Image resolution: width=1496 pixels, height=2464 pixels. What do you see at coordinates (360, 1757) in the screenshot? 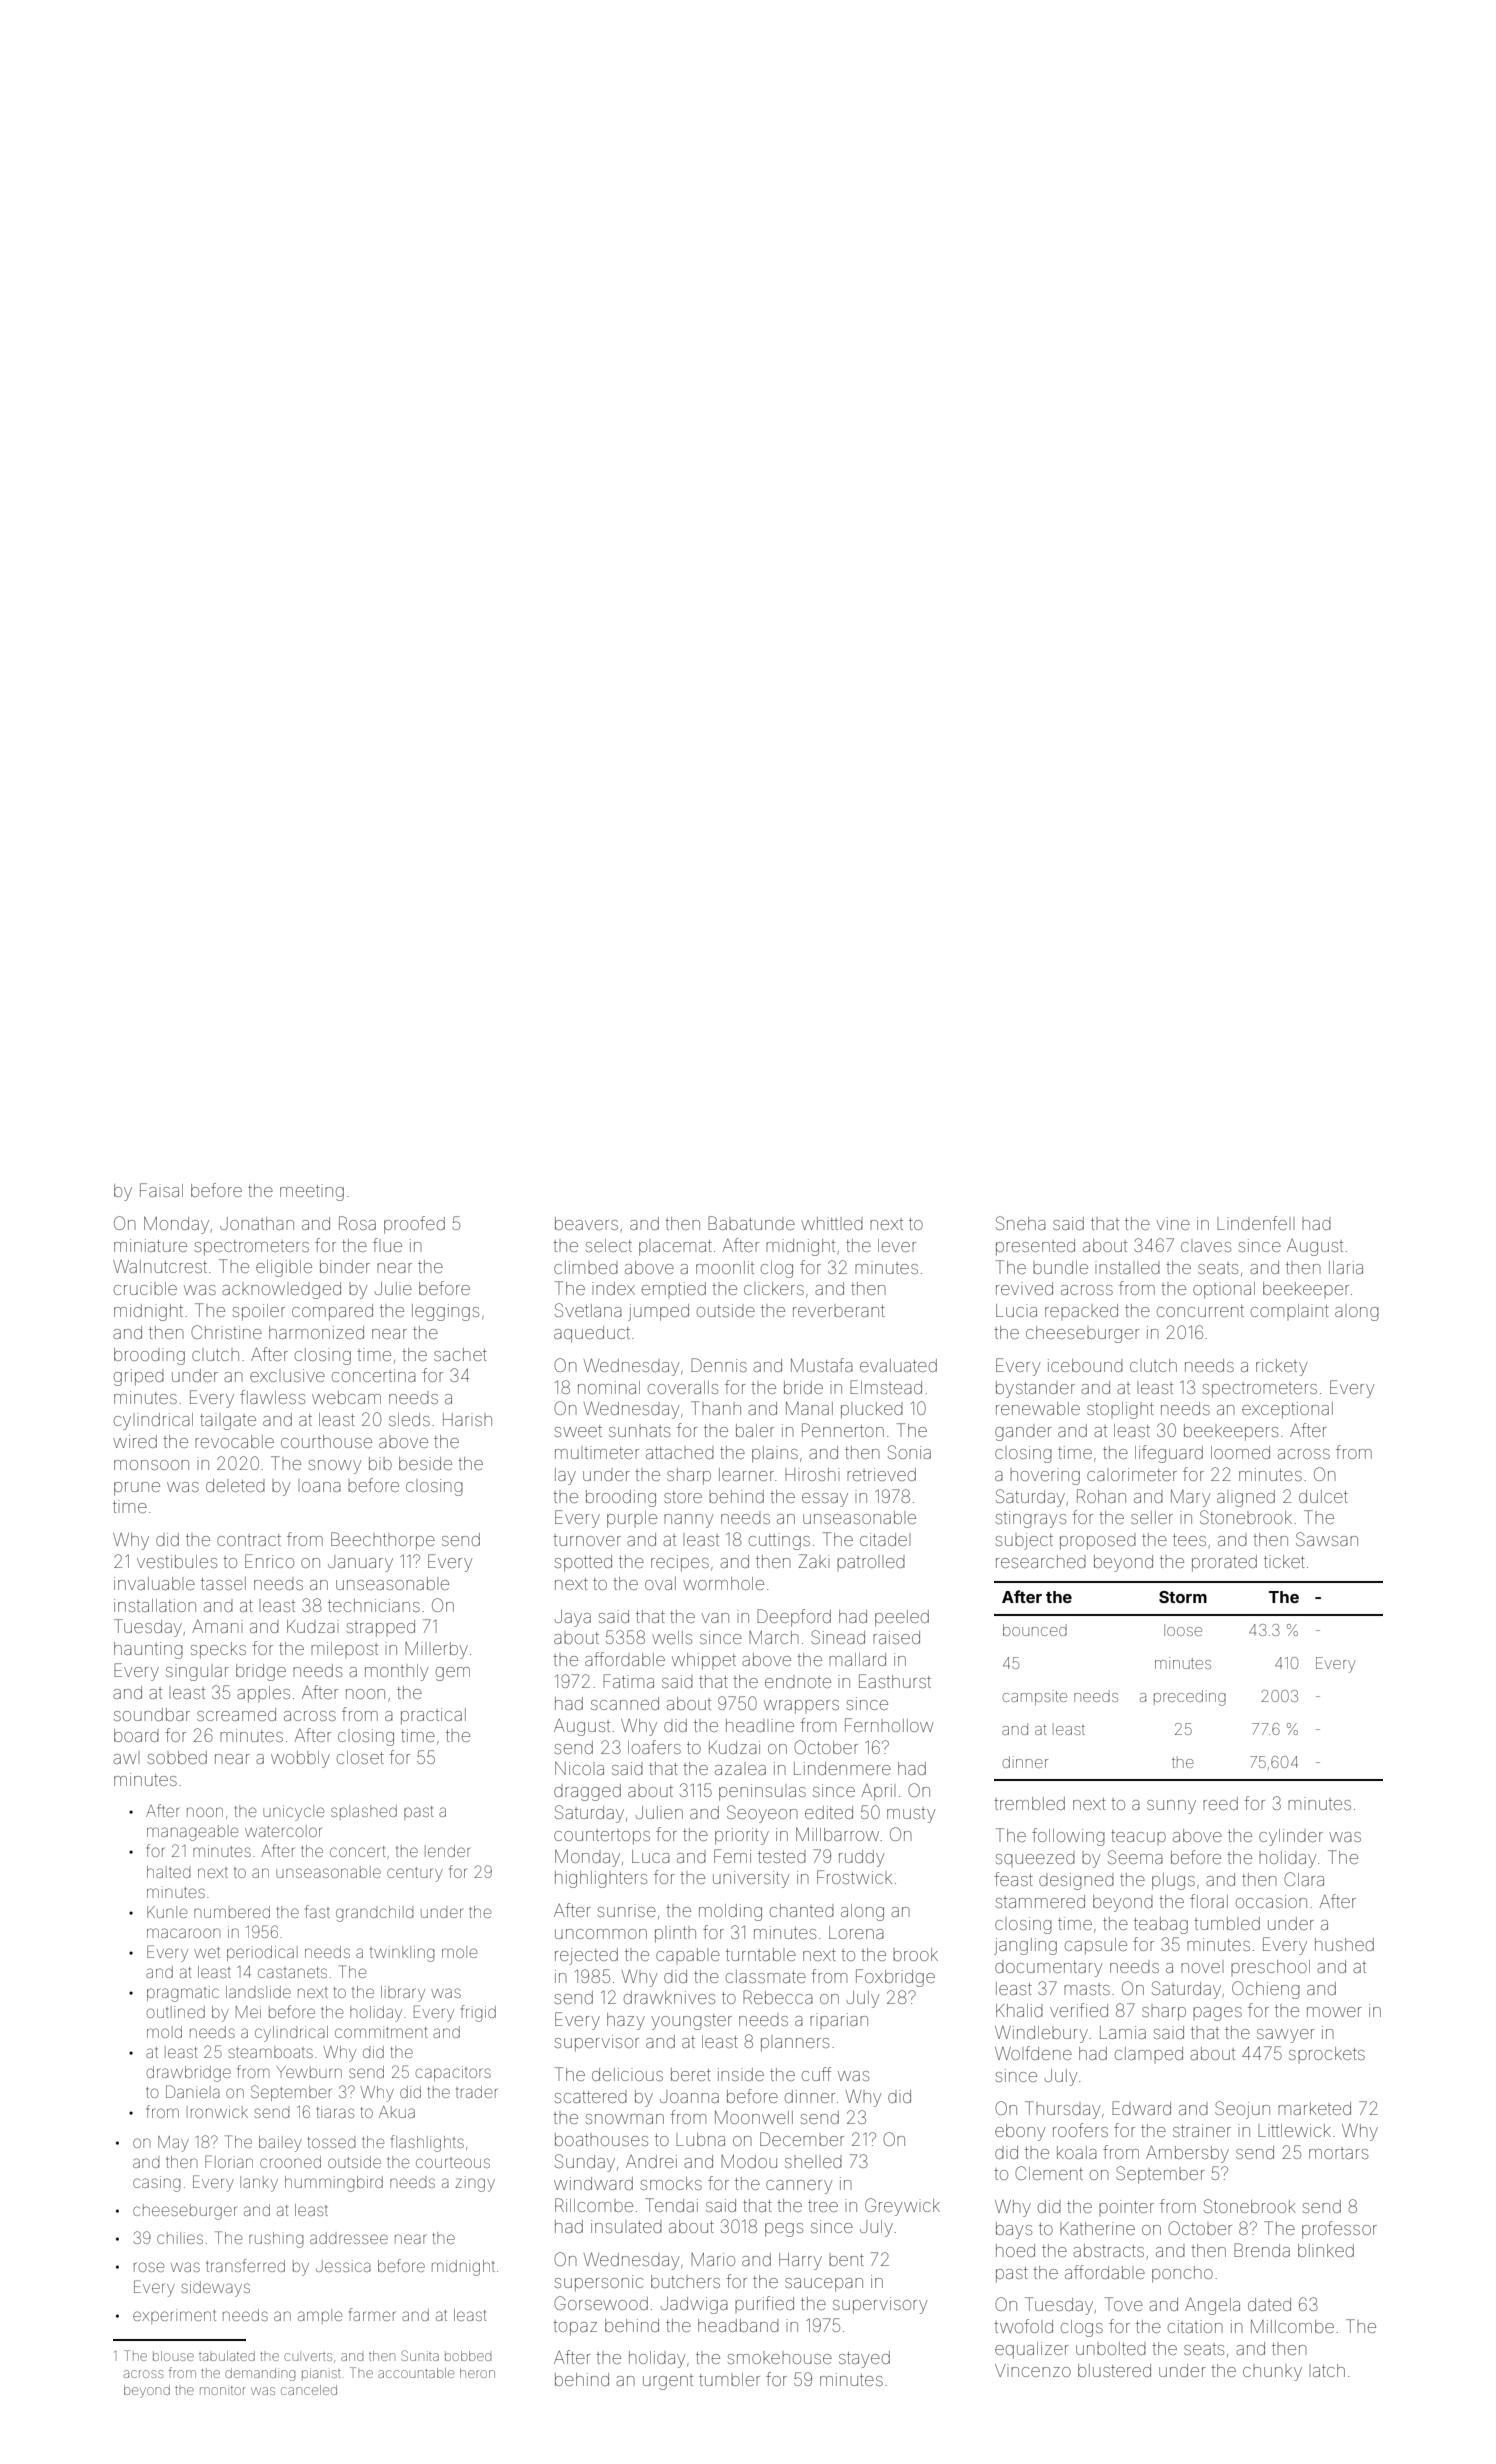
I see `closet` at bounding box center [360, 1757].
